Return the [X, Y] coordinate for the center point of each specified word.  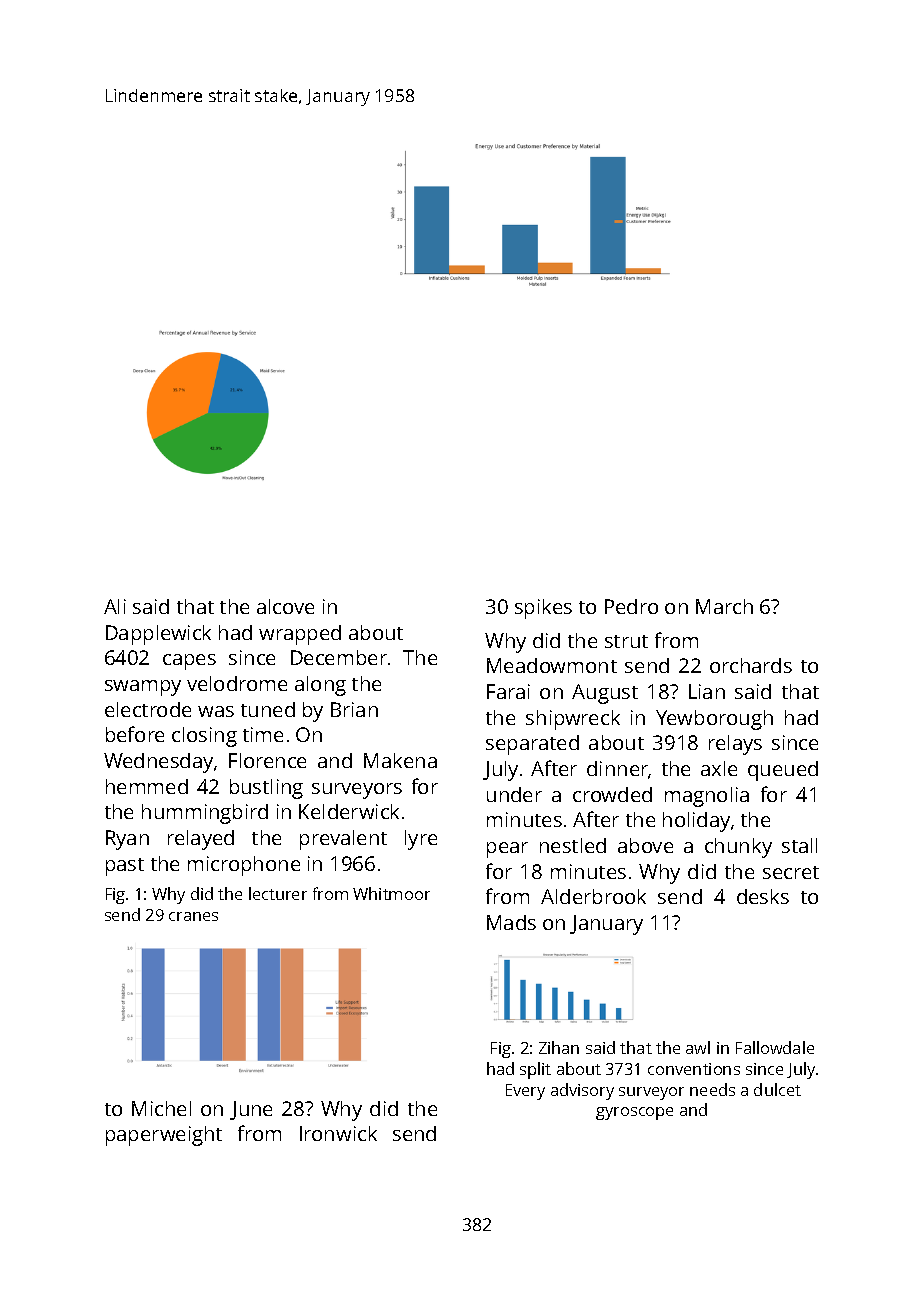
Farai [508, 691]
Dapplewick [158, 635]
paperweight [164, 1136]
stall [799, 845]
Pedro [631, 606]
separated [532, 745]
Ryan [127, 840]
